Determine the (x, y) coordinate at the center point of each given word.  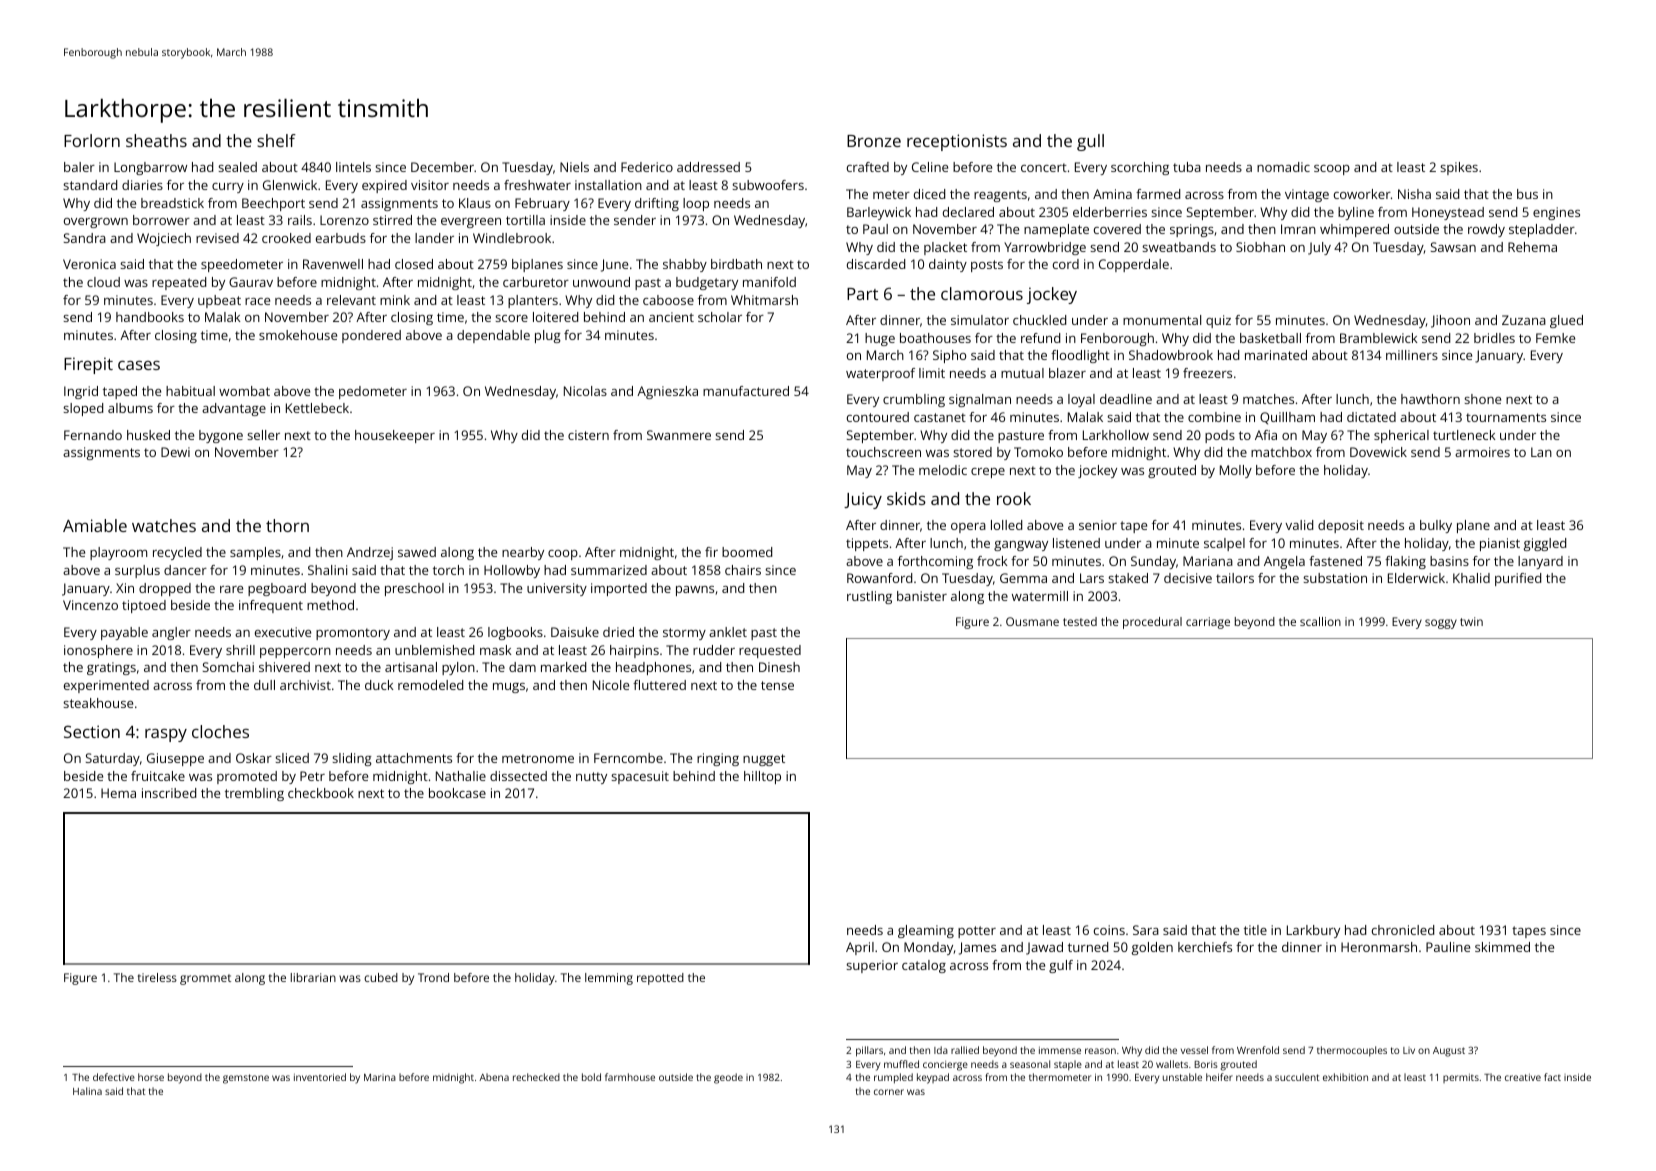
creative (1523, 1077)
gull (1090, 142)
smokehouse (298, 335)
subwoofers (768, 185)
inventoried (320, 1077)
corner (889, 1092)
